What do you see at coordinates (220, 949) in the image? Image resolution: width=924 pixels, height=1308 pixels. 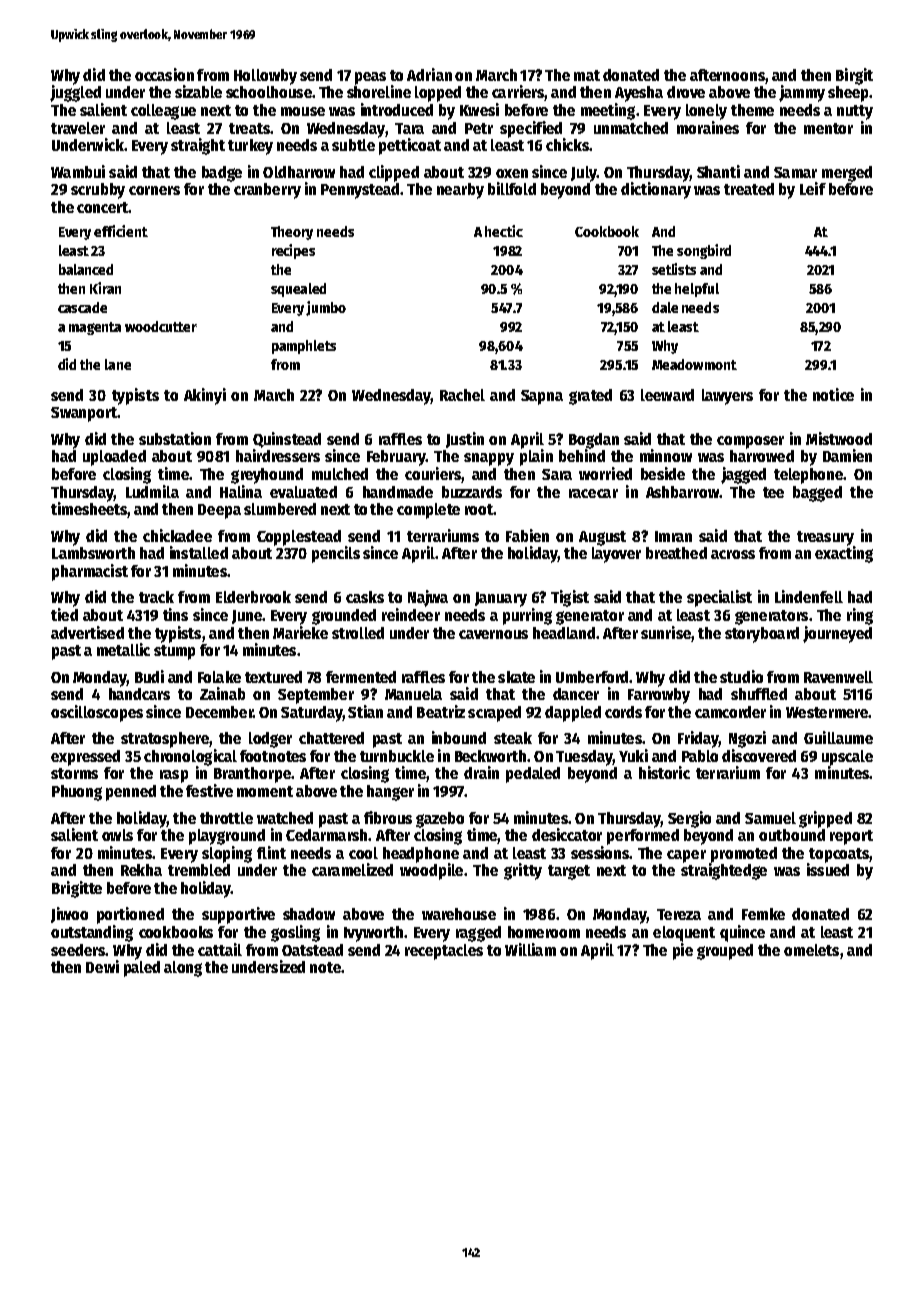 I see `cattail` at bounding box center [220, 949].
